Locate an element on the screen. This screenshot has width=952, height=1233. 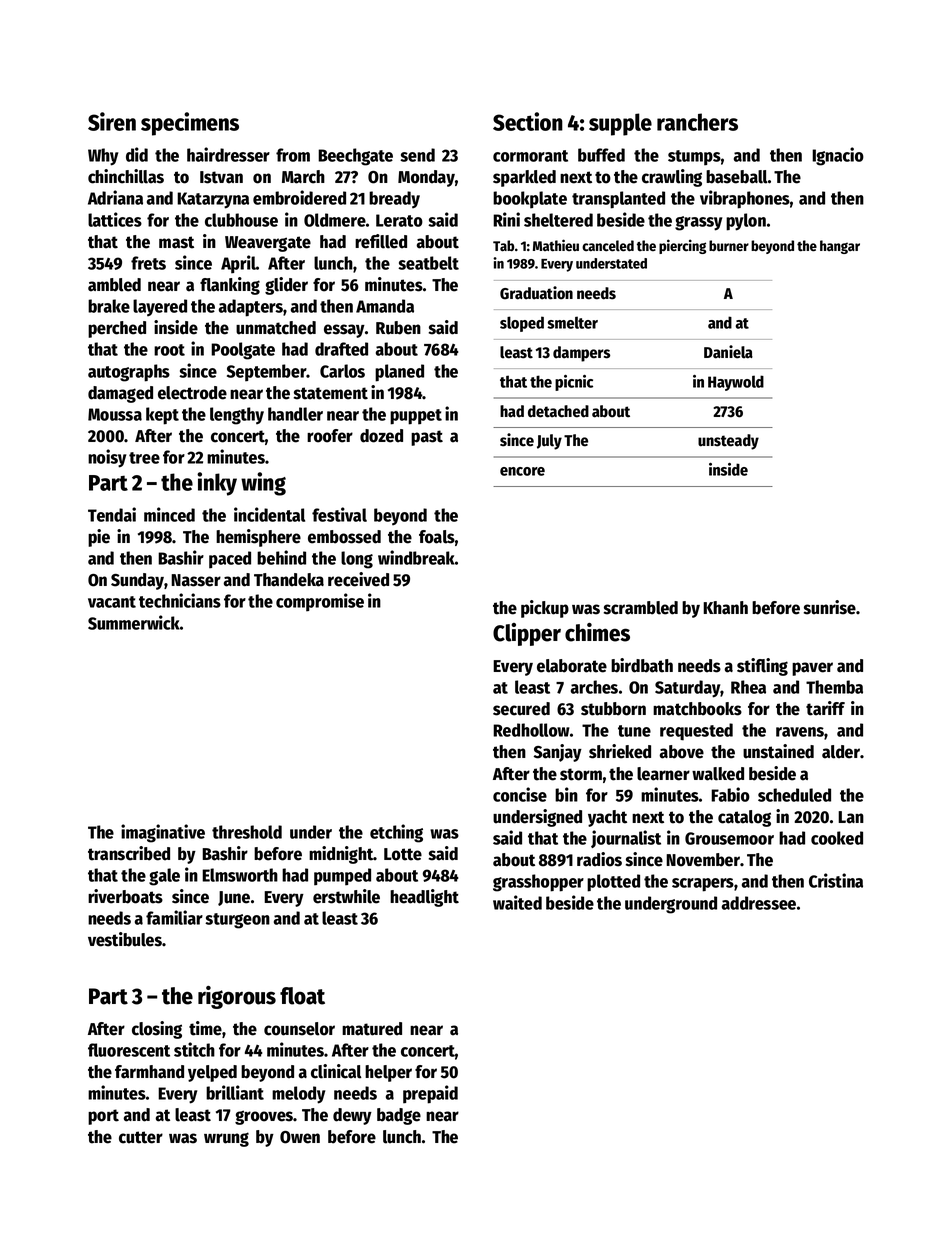
cutter is located at coordinates (141, 1137).
